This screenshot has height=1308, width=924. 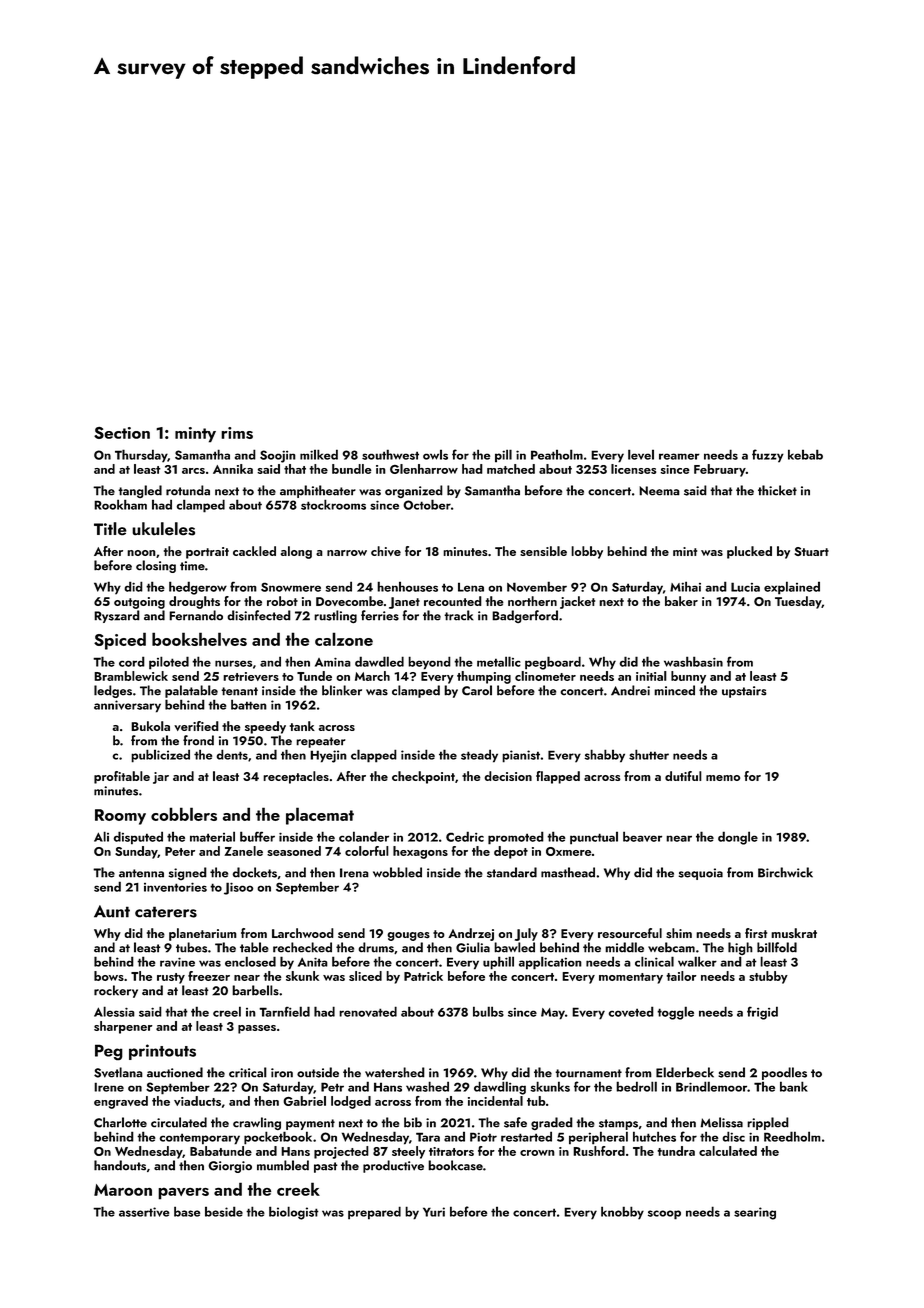 What do you see at coordinates (237, 433) in the screenshot?
I see `rims` at bounding box center [237, 433].
